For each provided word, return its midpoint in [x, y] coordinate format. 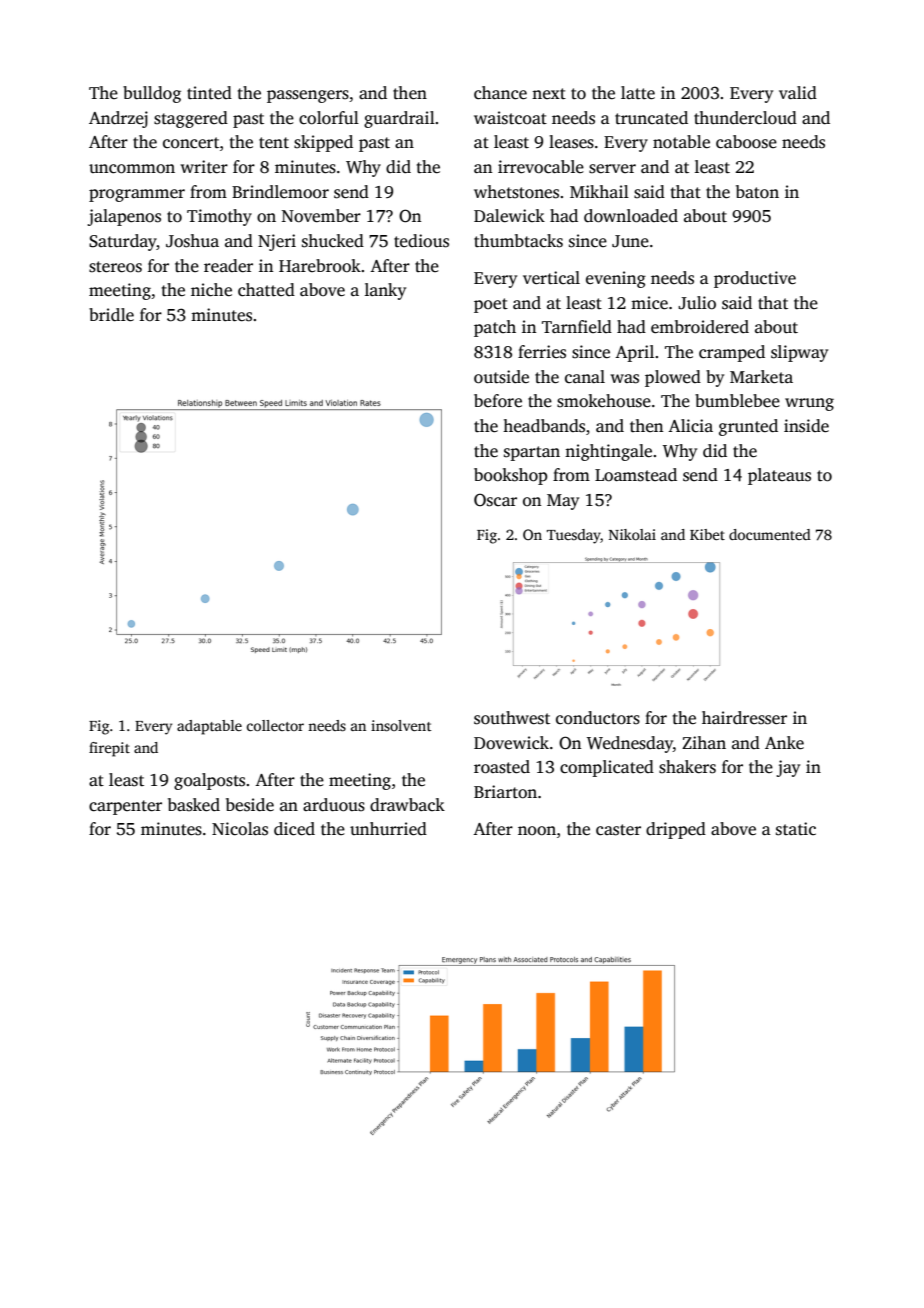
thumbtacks [518, 241]
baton [757, 192]
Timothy [219, 217]
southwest [512, 718]
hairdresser [744, 718]
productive [755, 279]
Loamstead [636, 475]
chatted [266, 290]
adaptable [209, 727]
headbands [544, 426]
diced [294, 829]
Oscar [495, 500]
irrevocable [541, 167]
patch [495, 328]
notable [681, 142]
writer [204, 167]
